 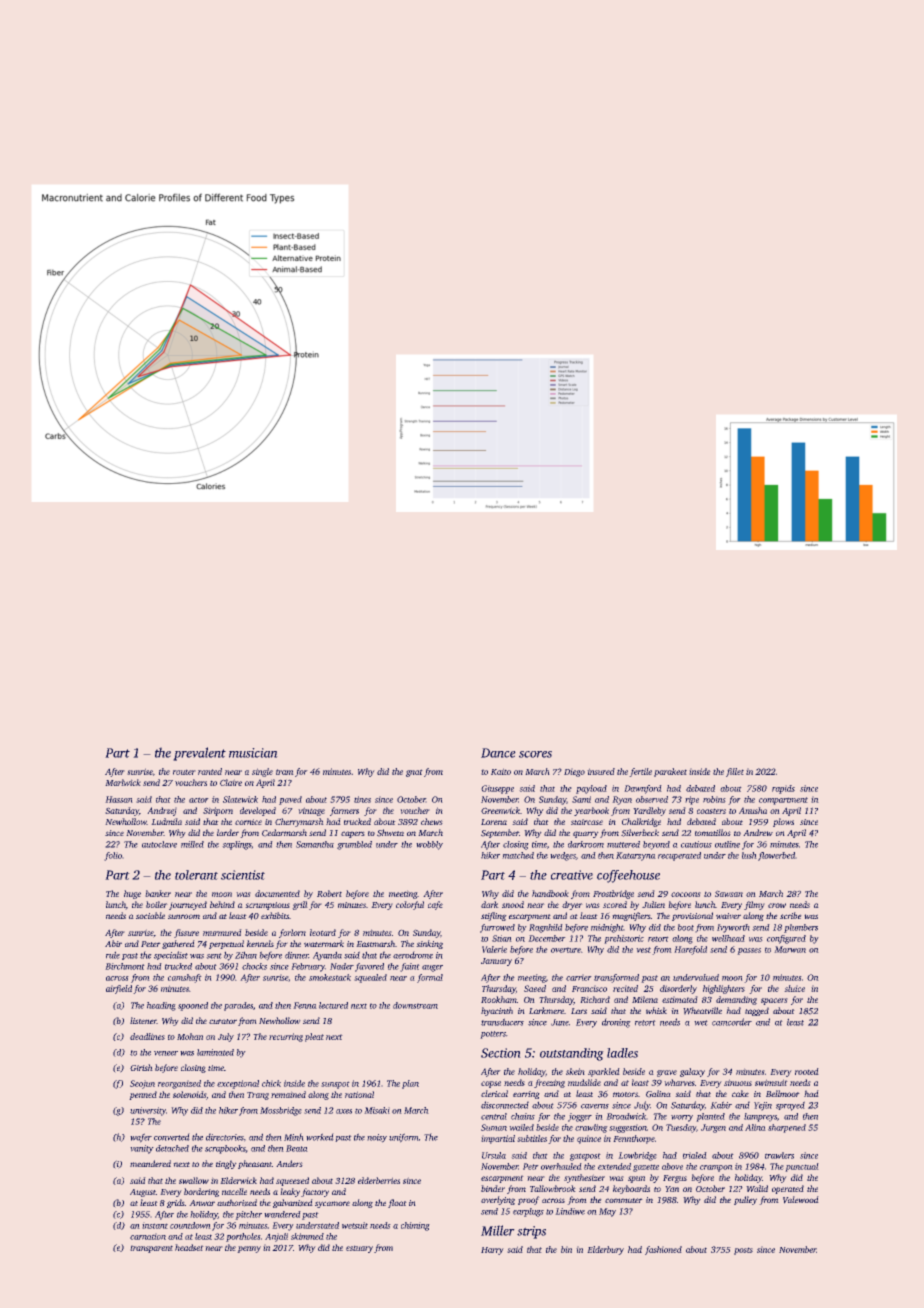 What do you see at coordinates (783, 789) in the page?
I see `rapids` at bounding box center [783, 789].
